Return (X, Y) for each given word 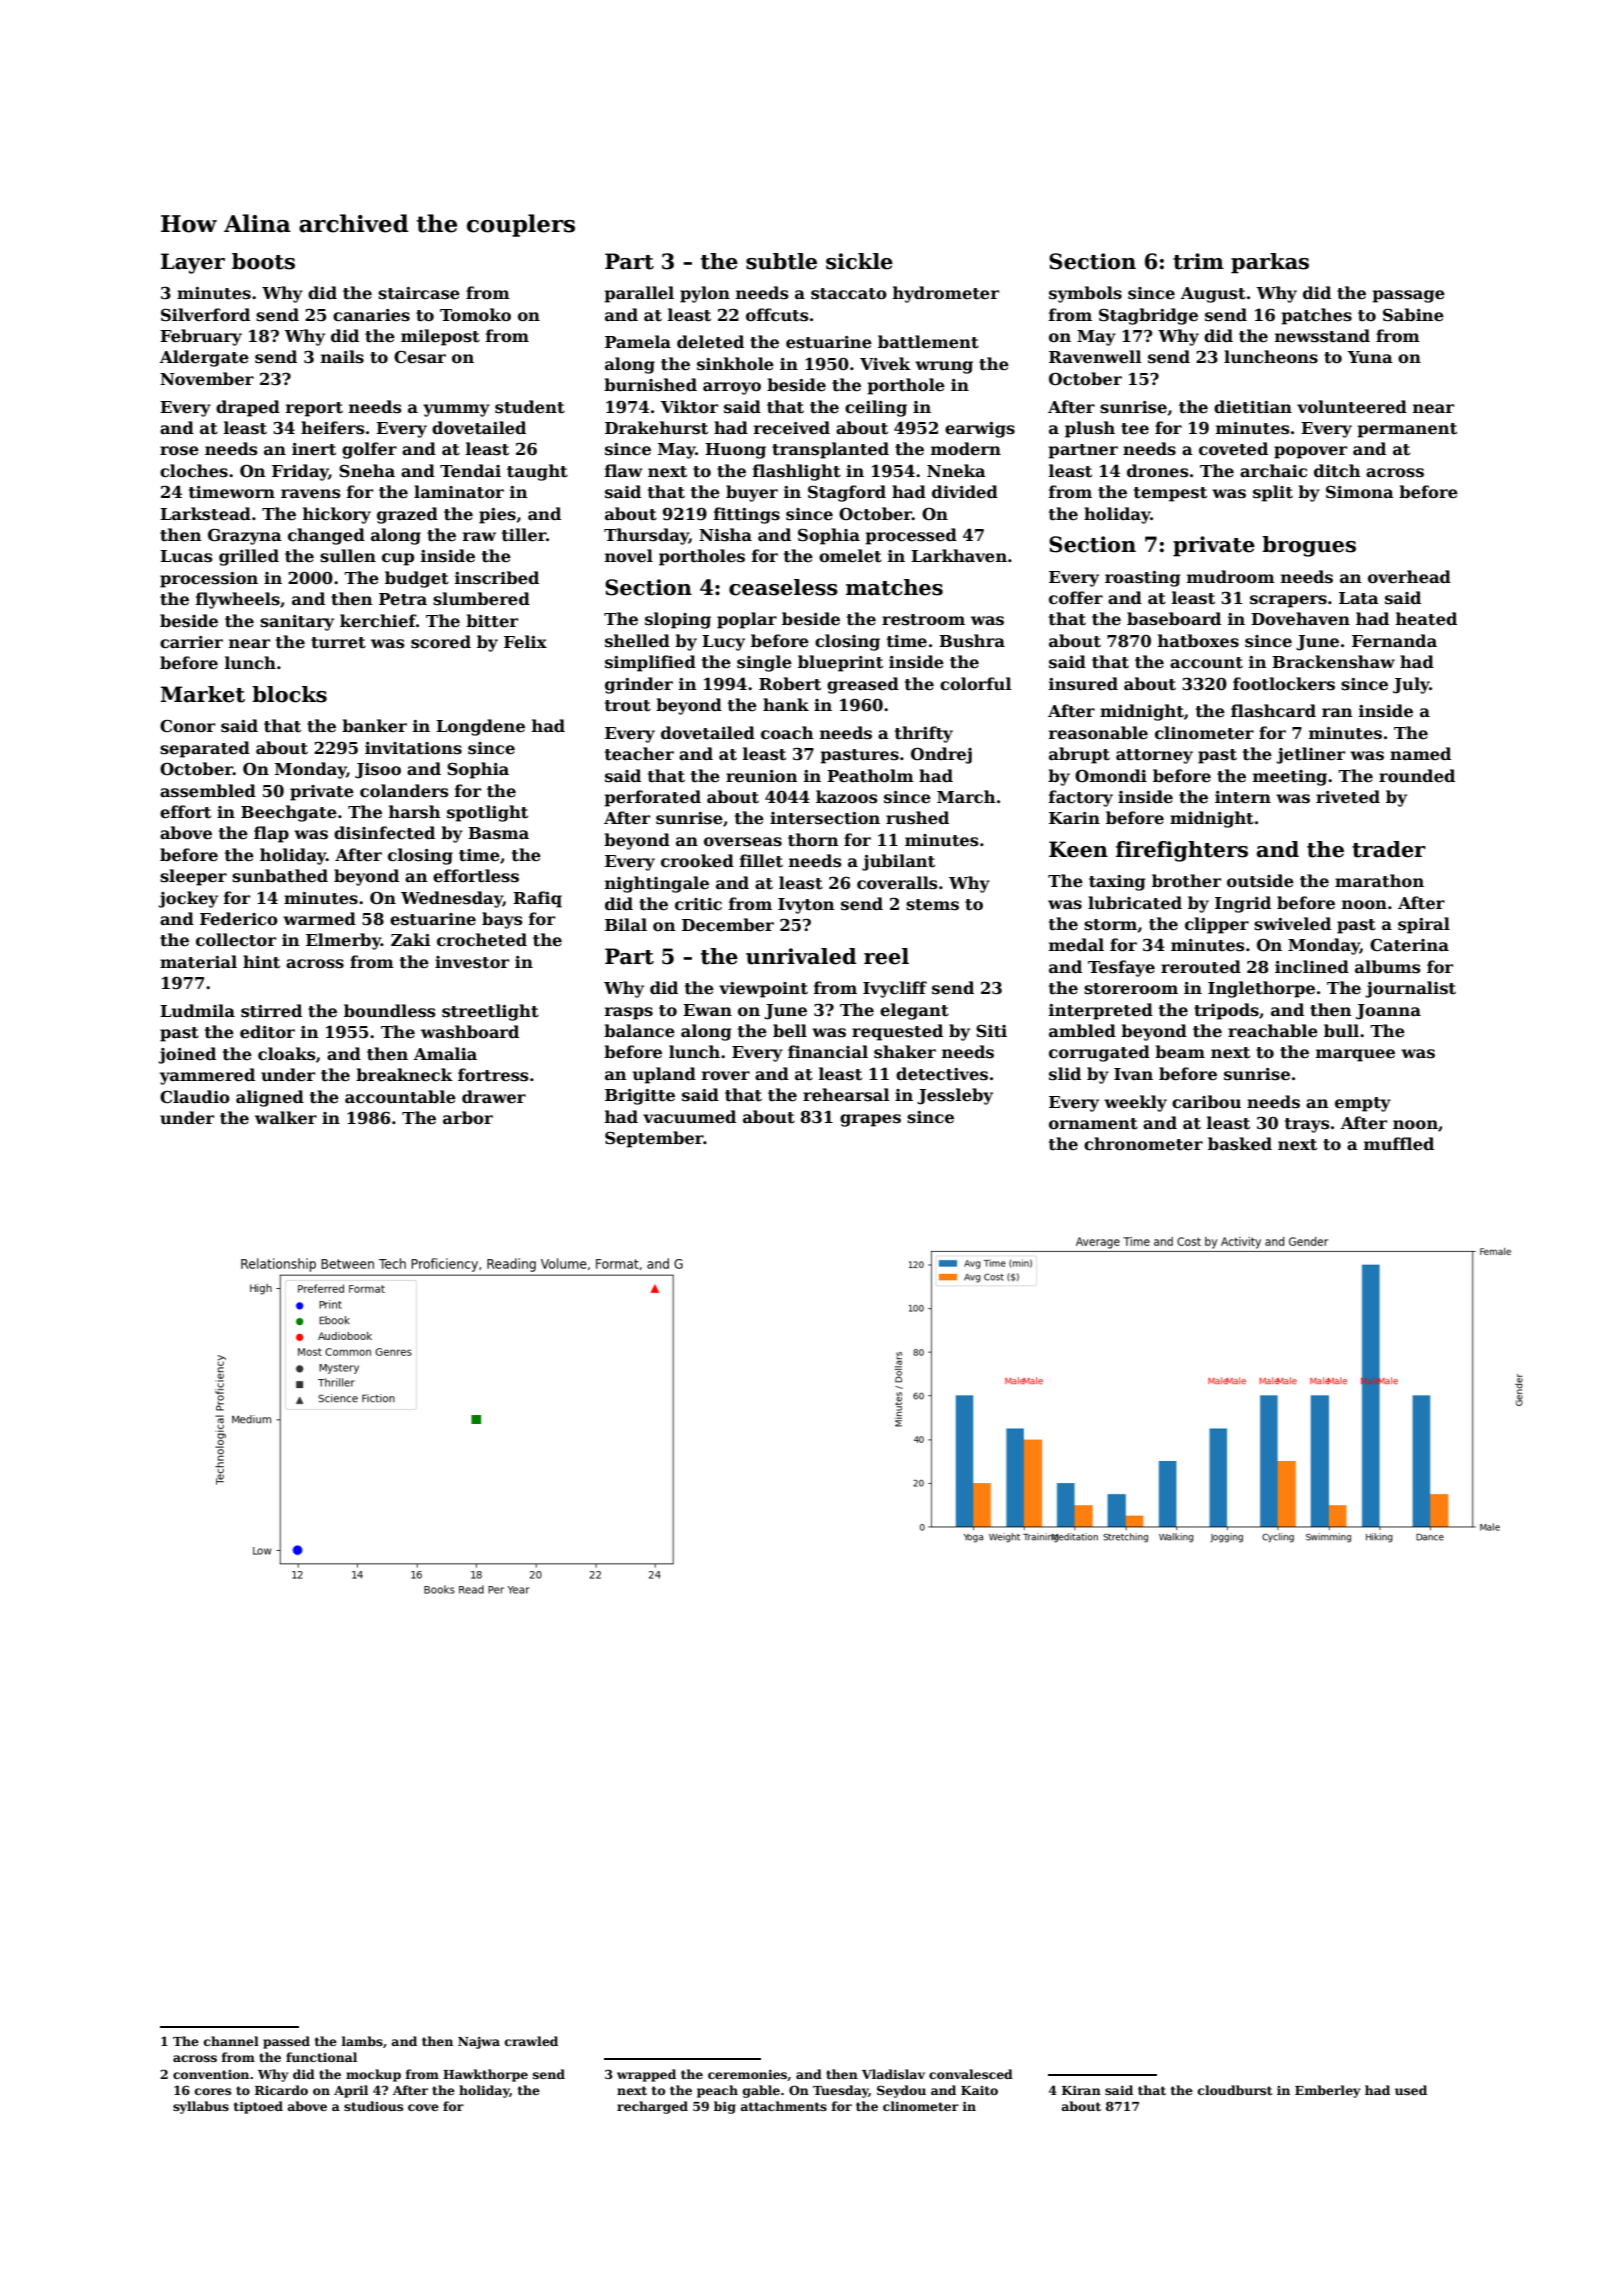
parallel (639, 294)
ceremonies (747, 2074)
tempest (1170, 494)
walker (286, 1118)
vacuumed (689, 1116)
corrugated (1099, 1053)
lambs (362, 2041)
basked (1240, 1144)
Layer (193, 263)
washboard (470, 1032)
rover (726, 1076)
